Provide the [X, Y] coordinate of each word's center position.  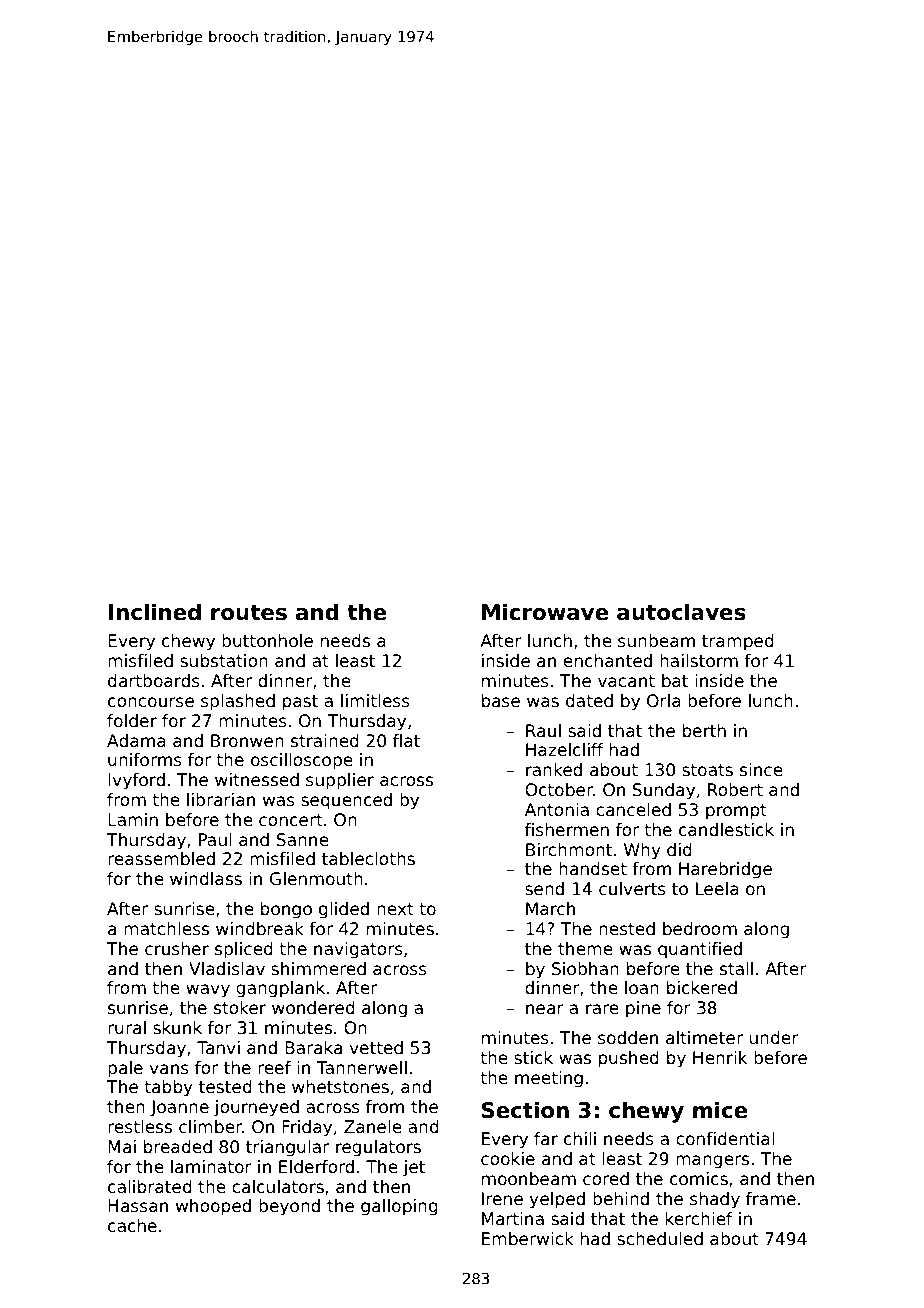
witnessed [257, 780]
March [550, 909]
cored [606, 1179]
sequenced [346, 801]
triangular [287, 1148]
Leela [717, 889]
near [545, 1009]
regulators [378, 1148]
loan [642, 988]
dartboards [154, 681]
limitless [375, 701]
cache [132, 1226]
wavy [208, 991]
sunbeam [656, 641]
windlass [206, 879]
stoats [707, 770]
